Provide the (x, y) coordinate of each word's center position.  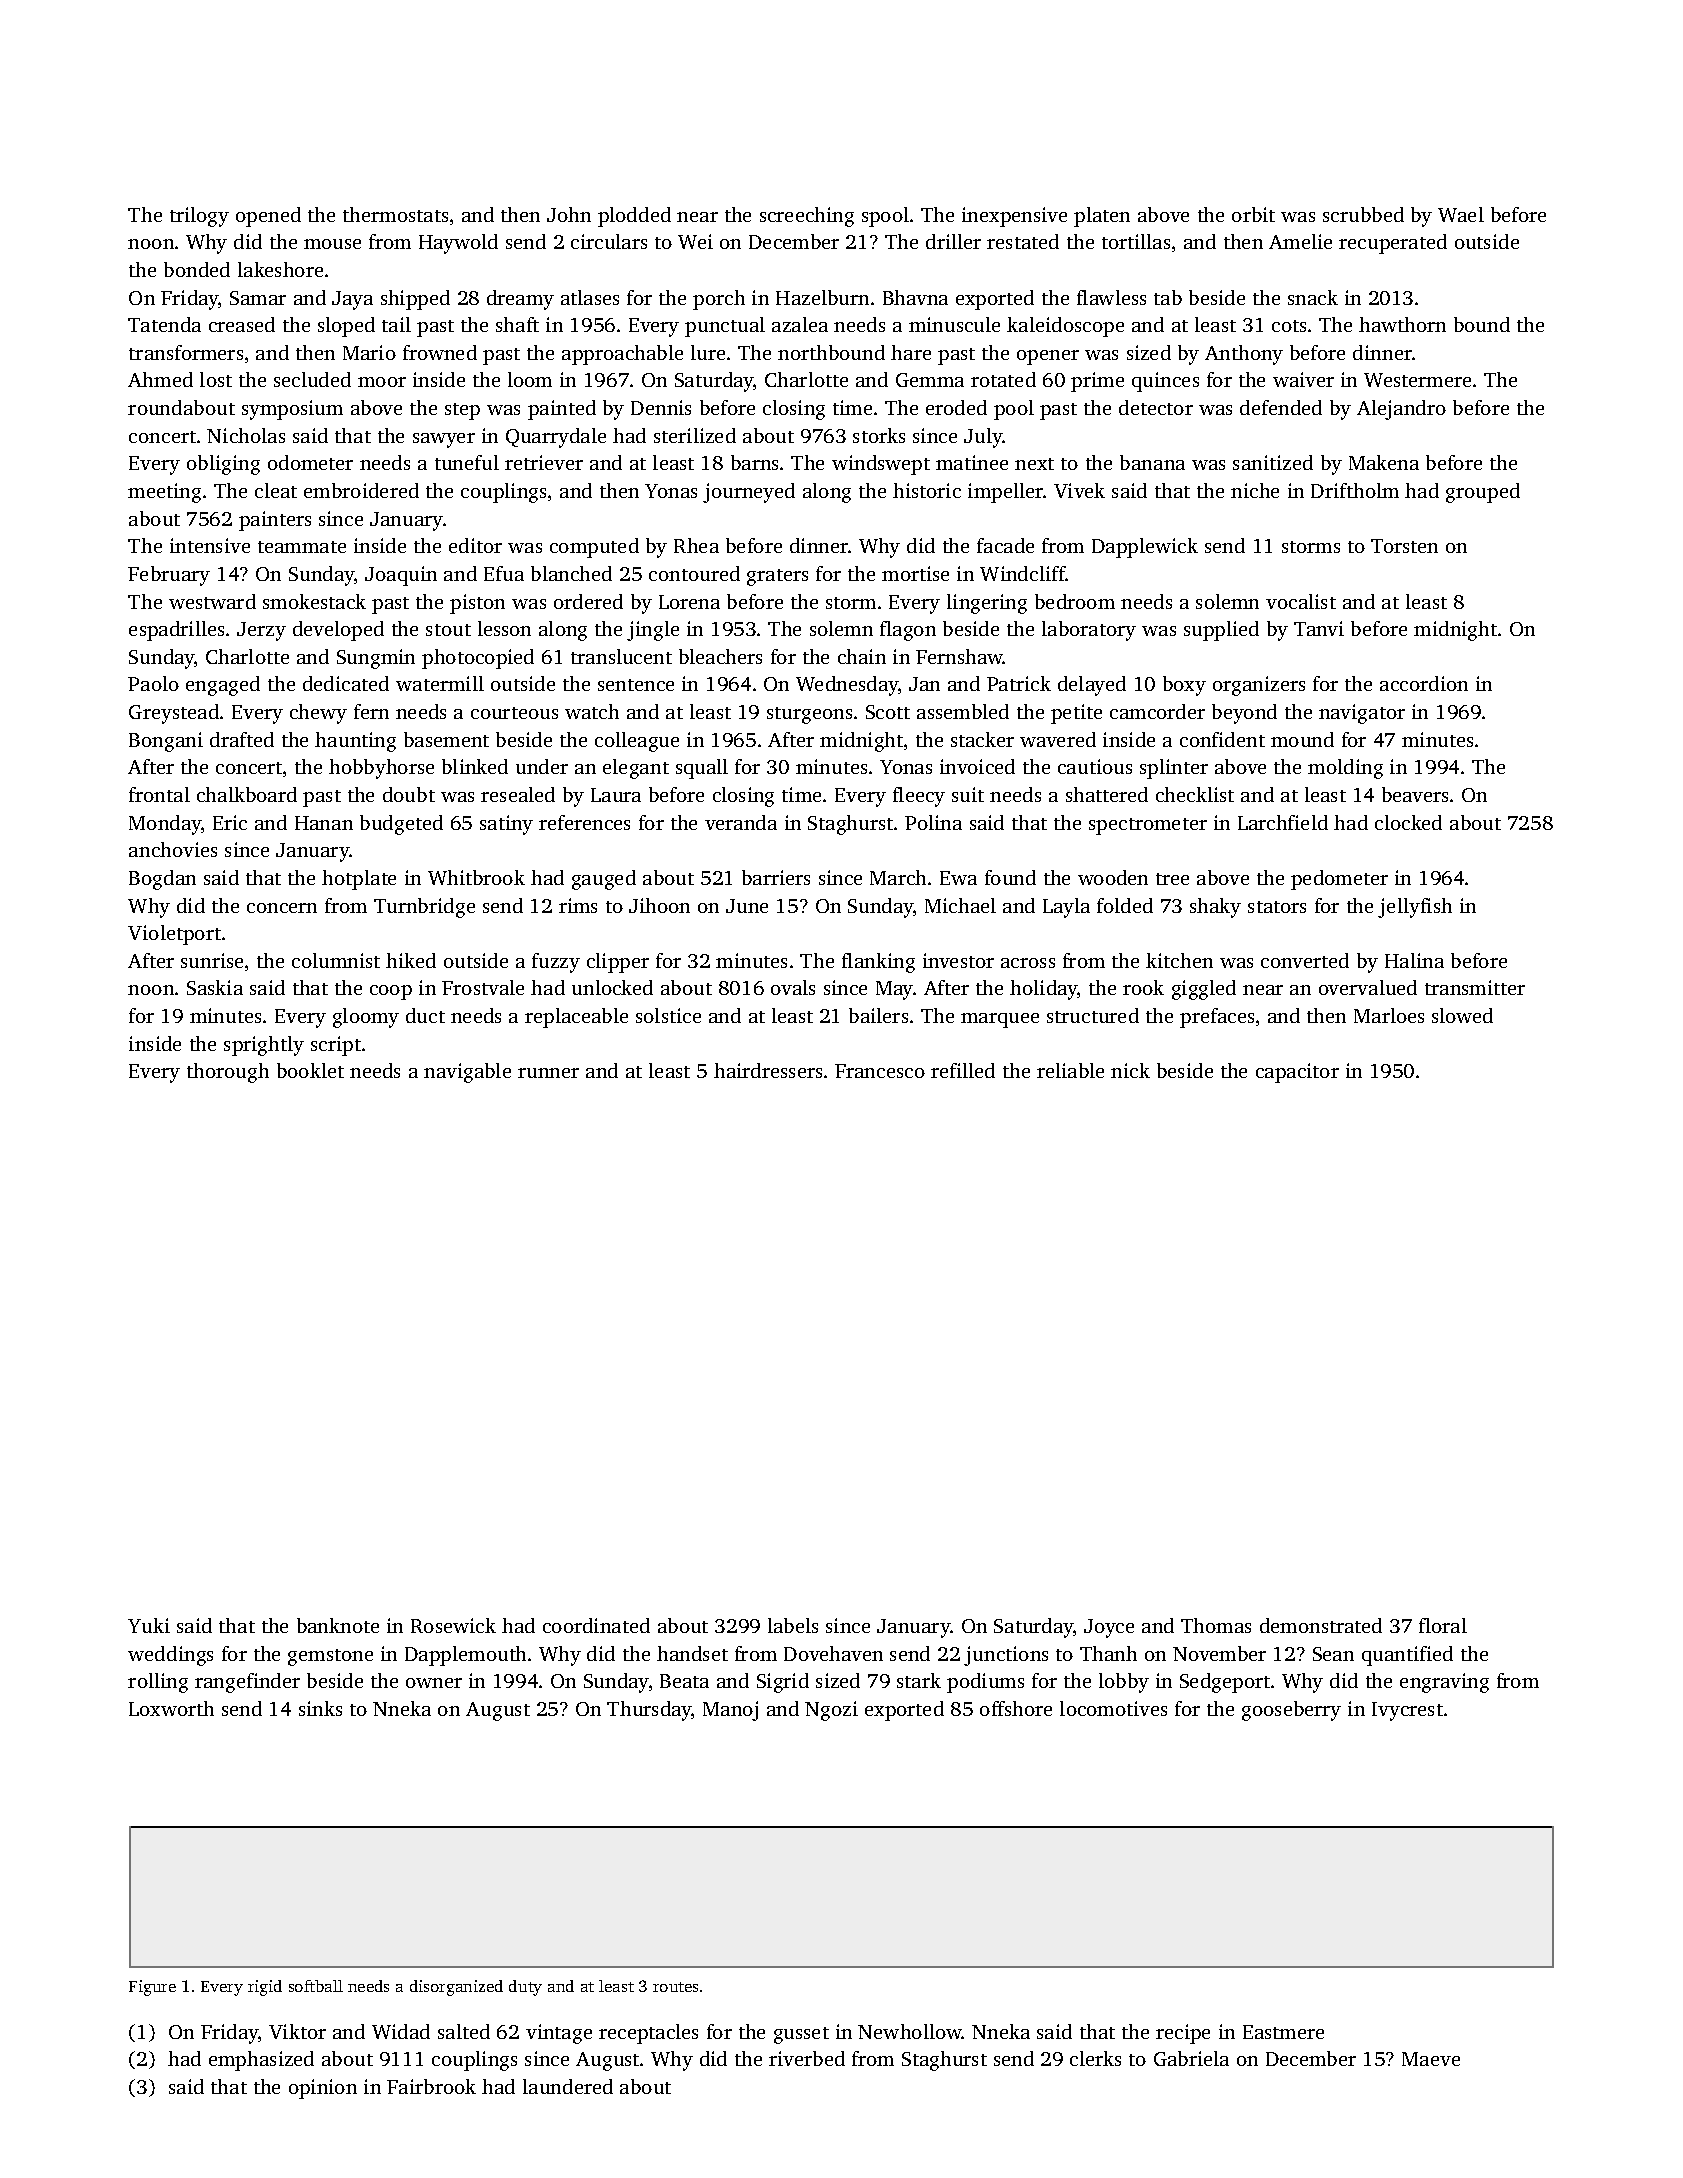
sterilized (695, 435)
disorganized (456, 1988)
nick (1130, 1070)
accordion (1424, 683)
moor (382, 382)
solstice (668, 1015)
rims (578, 905)
